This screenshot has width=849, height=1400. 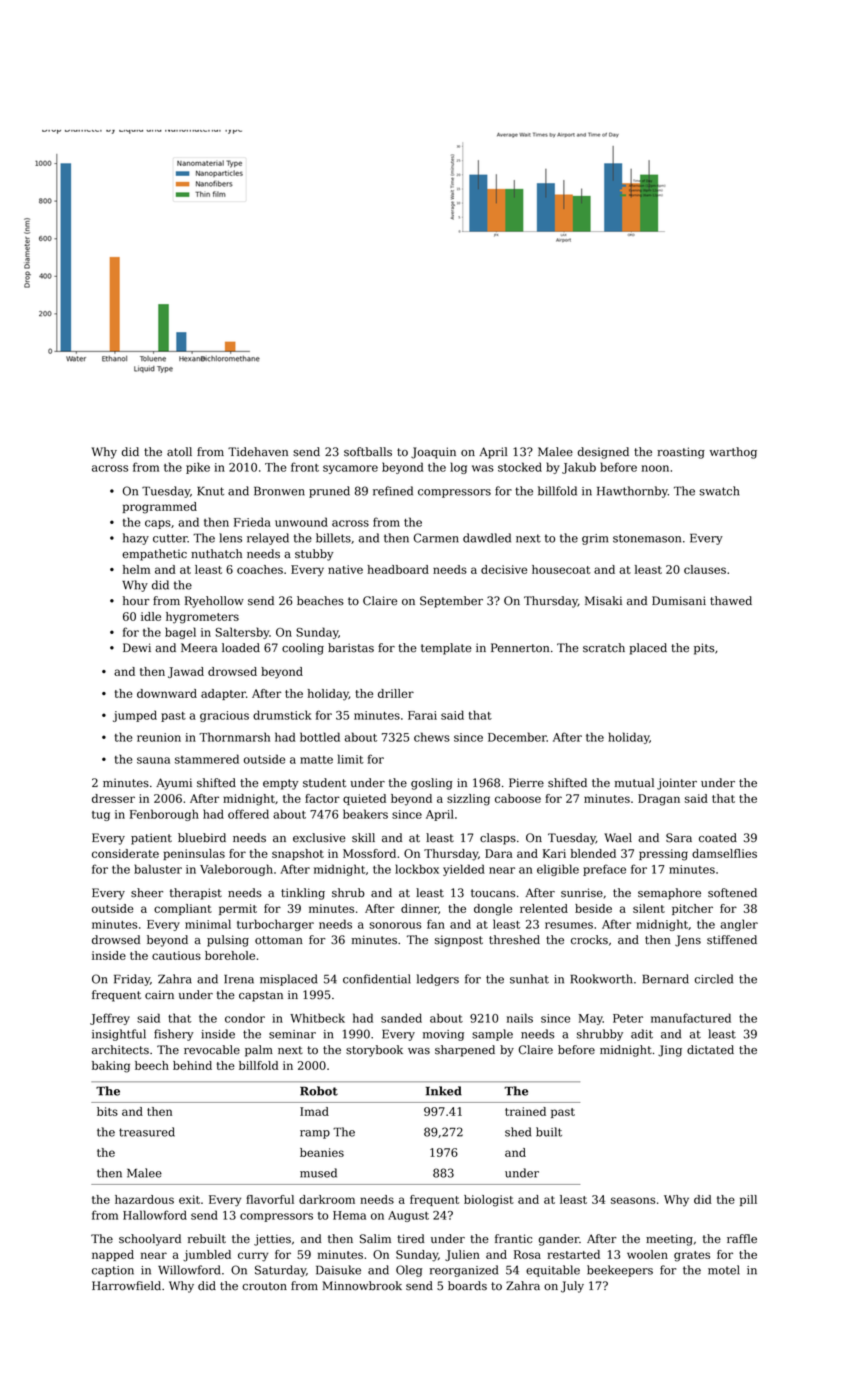 I want to click on Pierre, so click(x=526, y=783).
